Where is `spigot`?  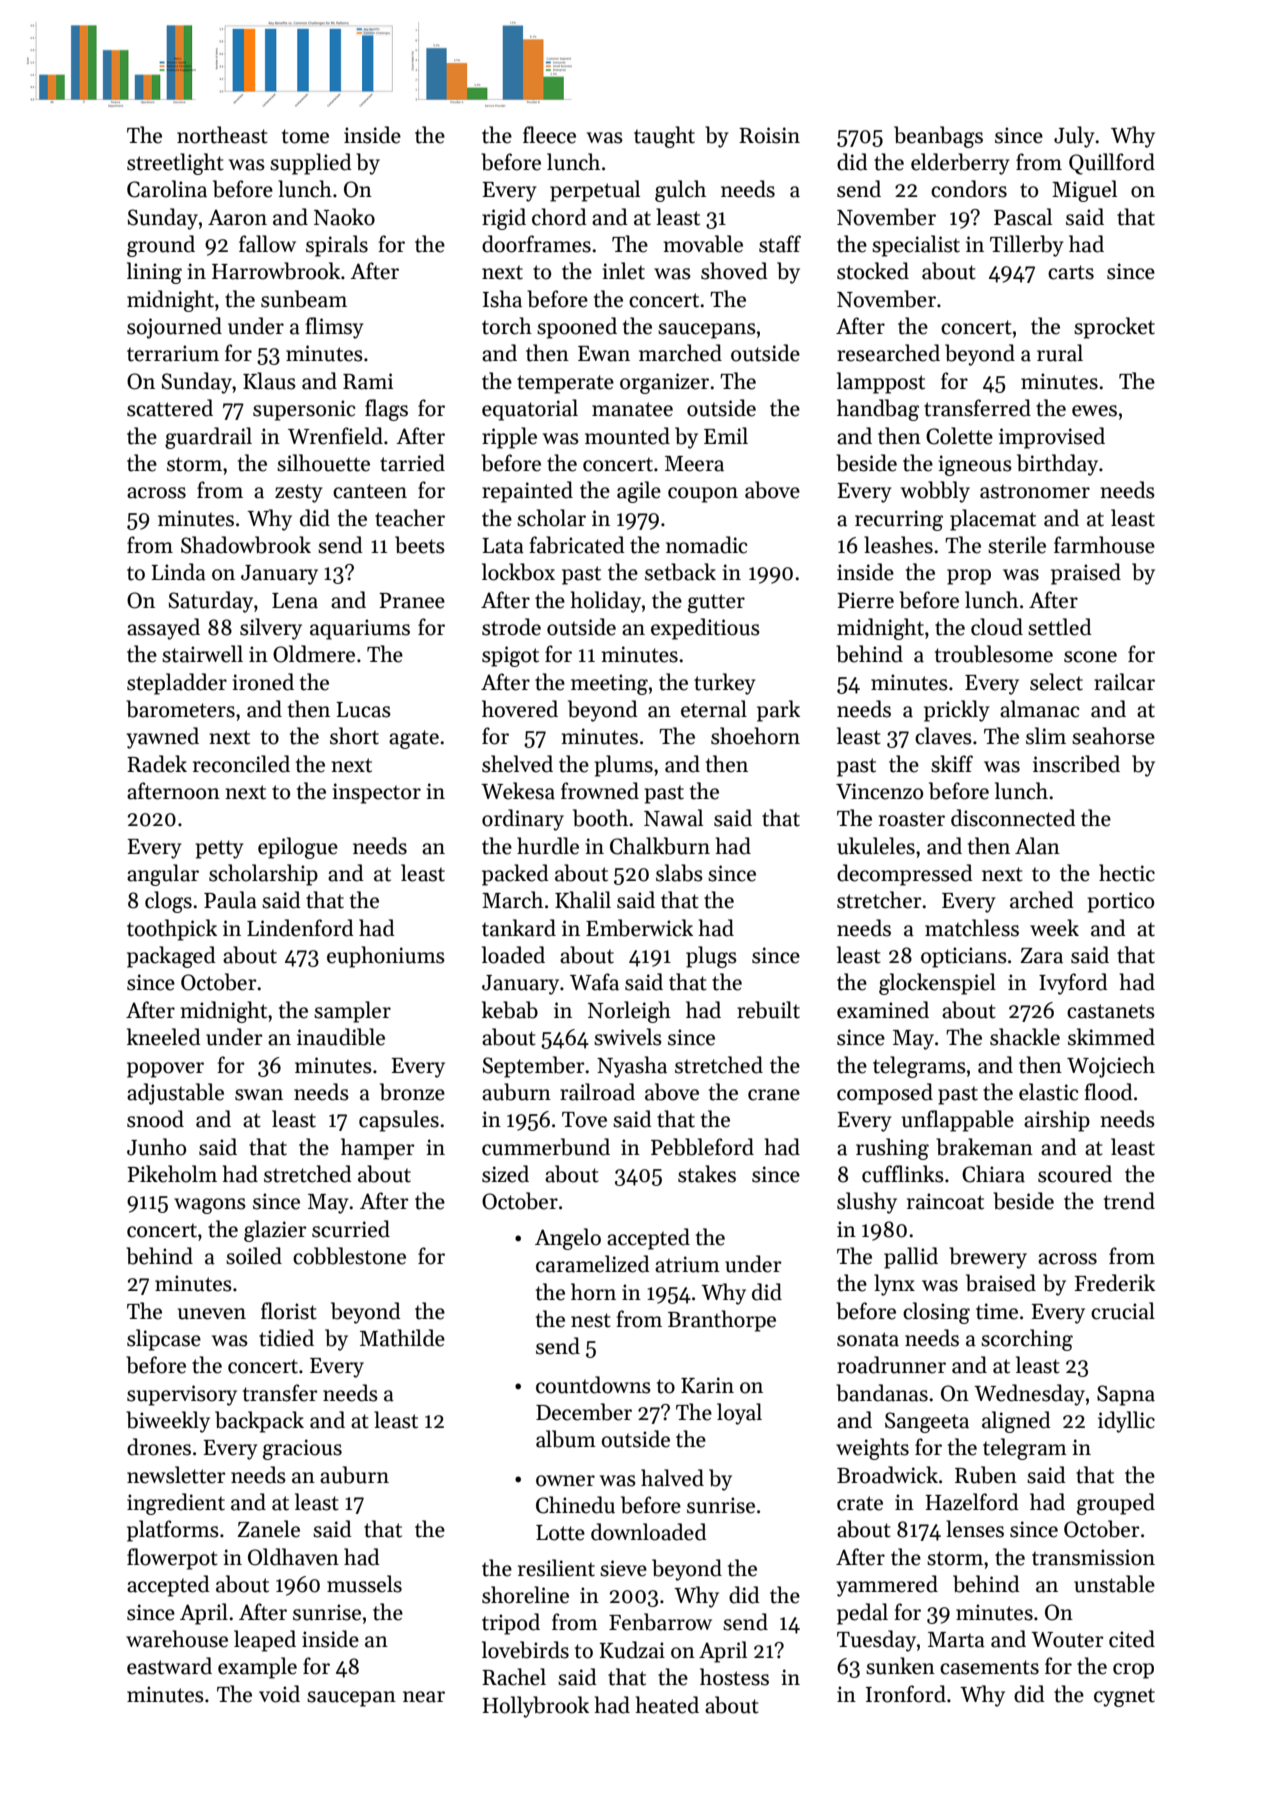 spigot is located at coordinates (510, 656).
